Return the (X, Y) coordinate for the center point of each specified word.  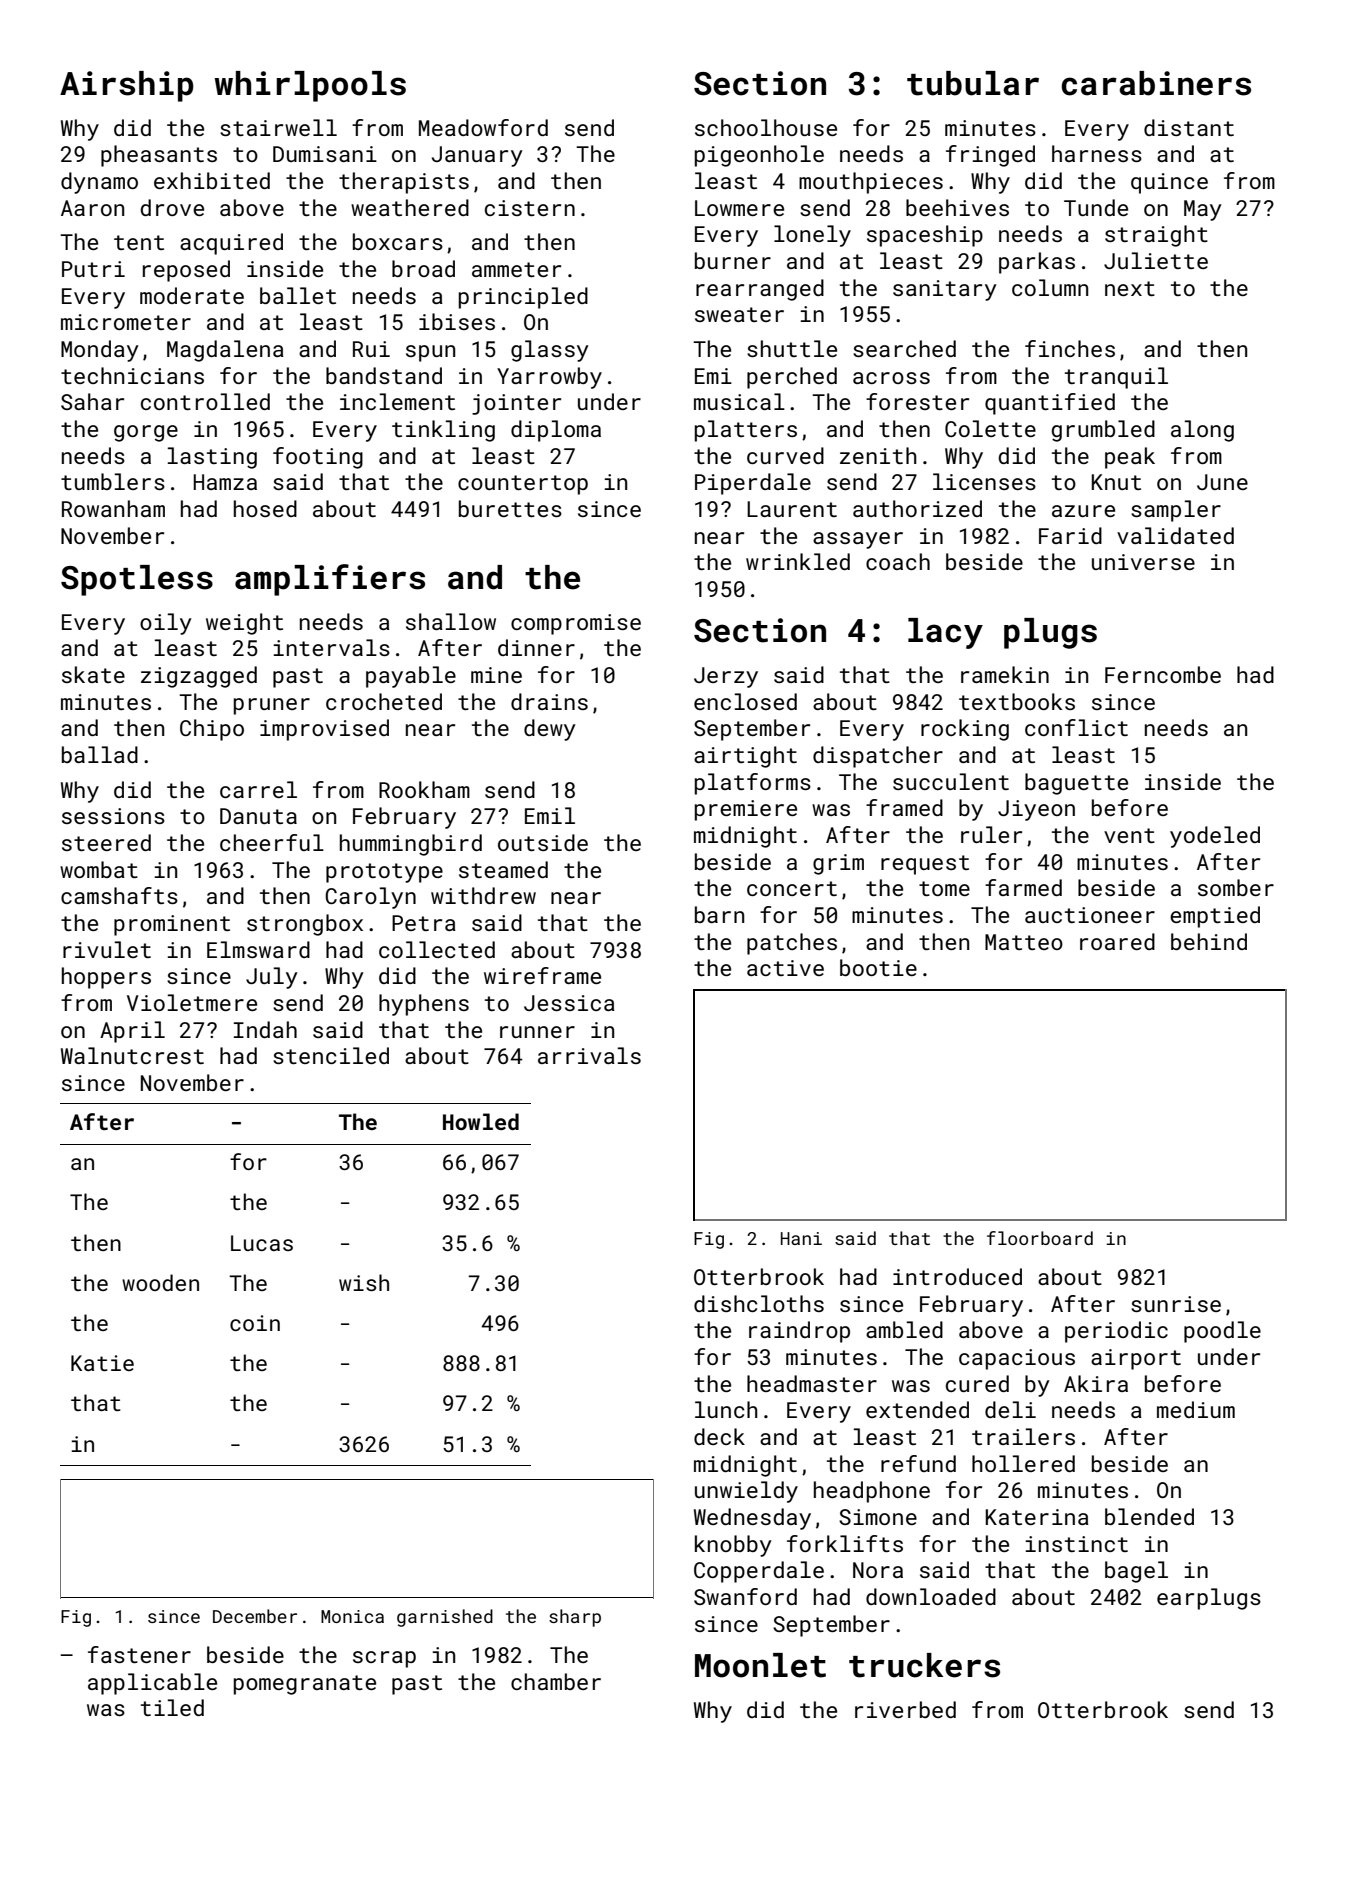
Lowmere (739, 208)
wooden (160, 1282)
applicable (152, 1684)
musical (739, 401)
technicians (132, 375)
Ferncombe (1163, 674)
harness (1097, 153)
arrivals (589, 1055)
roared (1117, 941)
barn (719, 914)
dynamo (99, 183)
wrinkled (798, 561)
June (1222, 482)
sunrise (1176, 1304)
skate (93, 674)
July (272, 978)
